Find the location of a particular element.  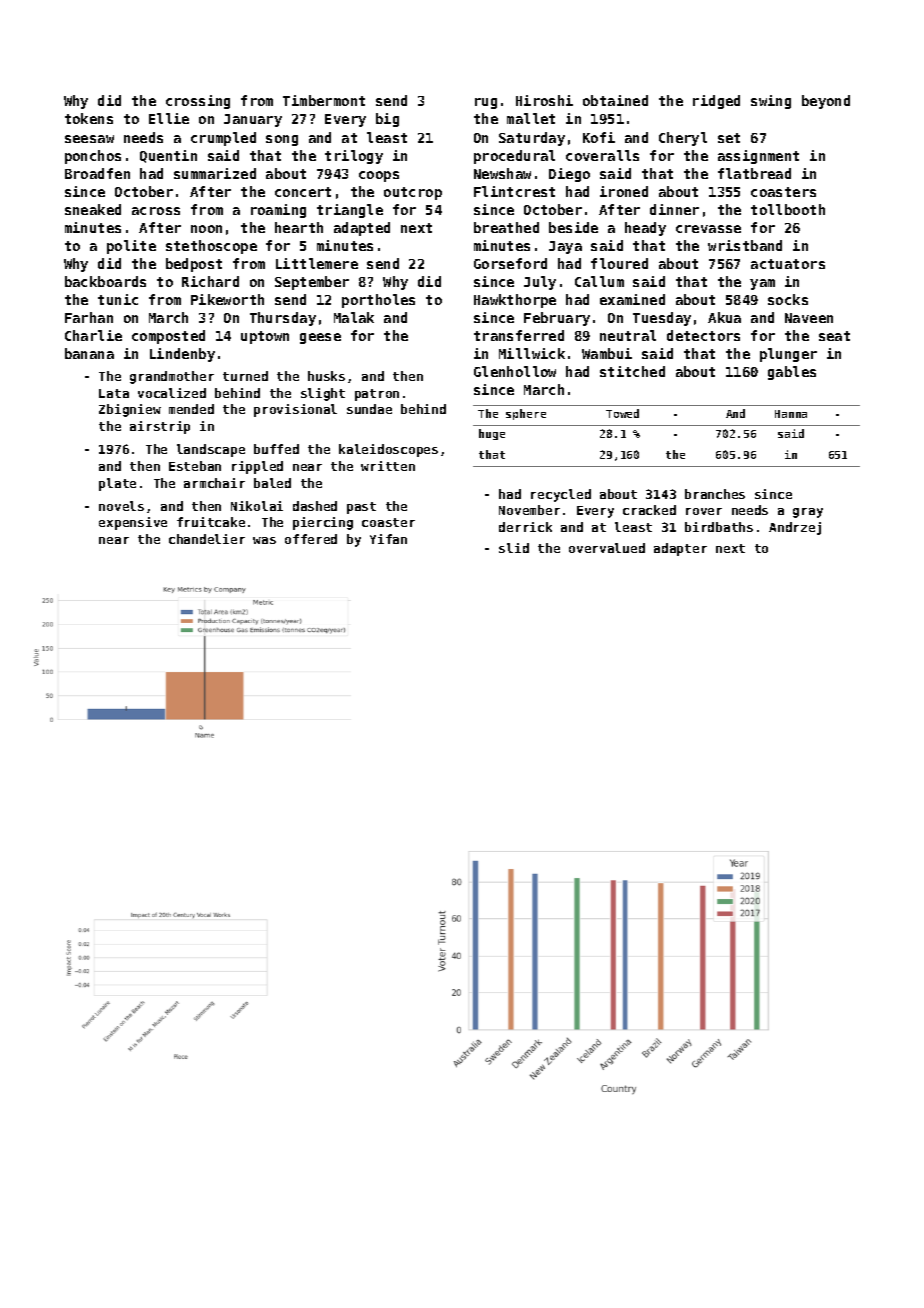

assignment is located at coordinates (758, 157).
